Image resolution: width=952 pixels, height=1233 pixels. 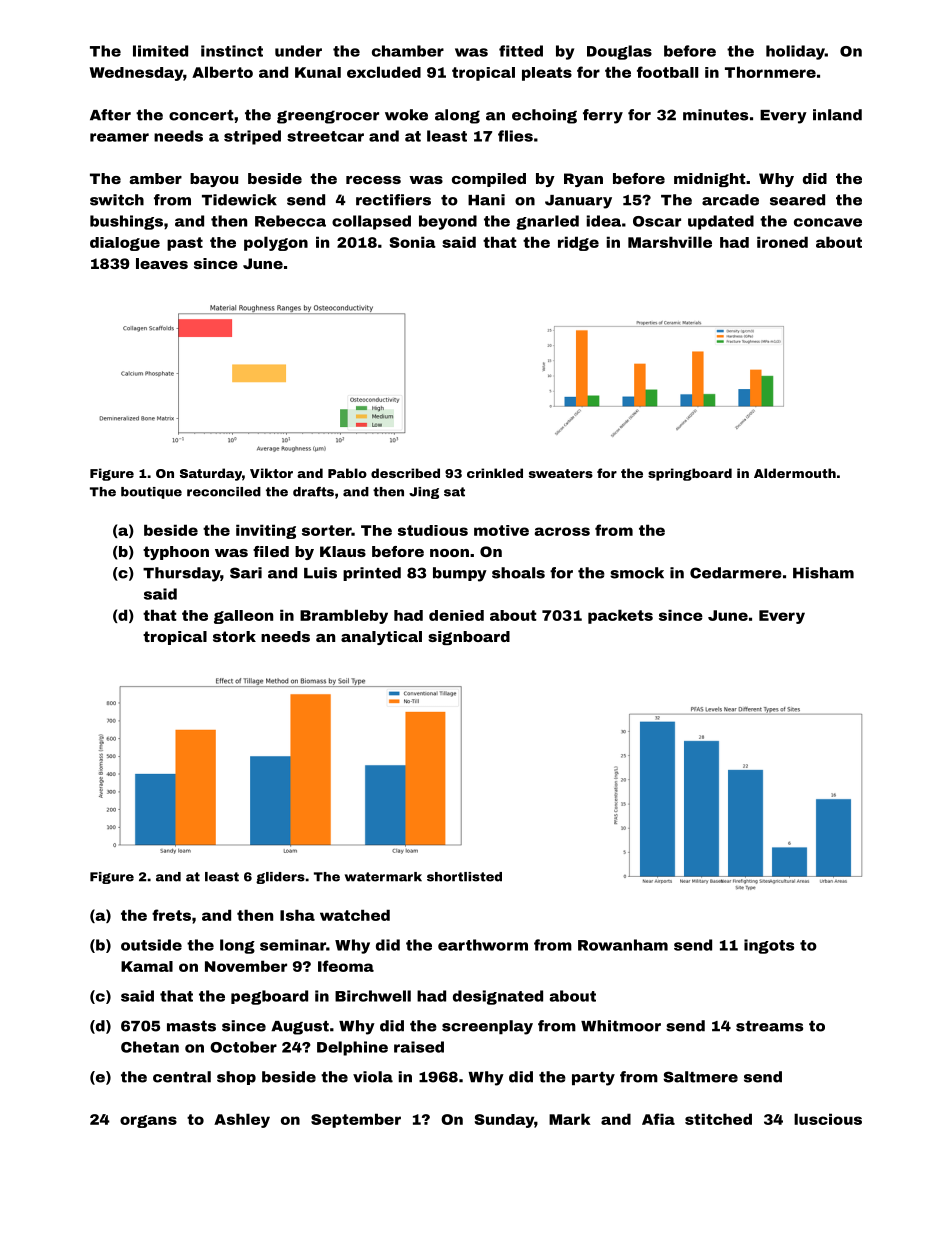 What do you see at coordinates (148, 1121) in the image?
I see `organs` at bounding box center [148, 1121].
